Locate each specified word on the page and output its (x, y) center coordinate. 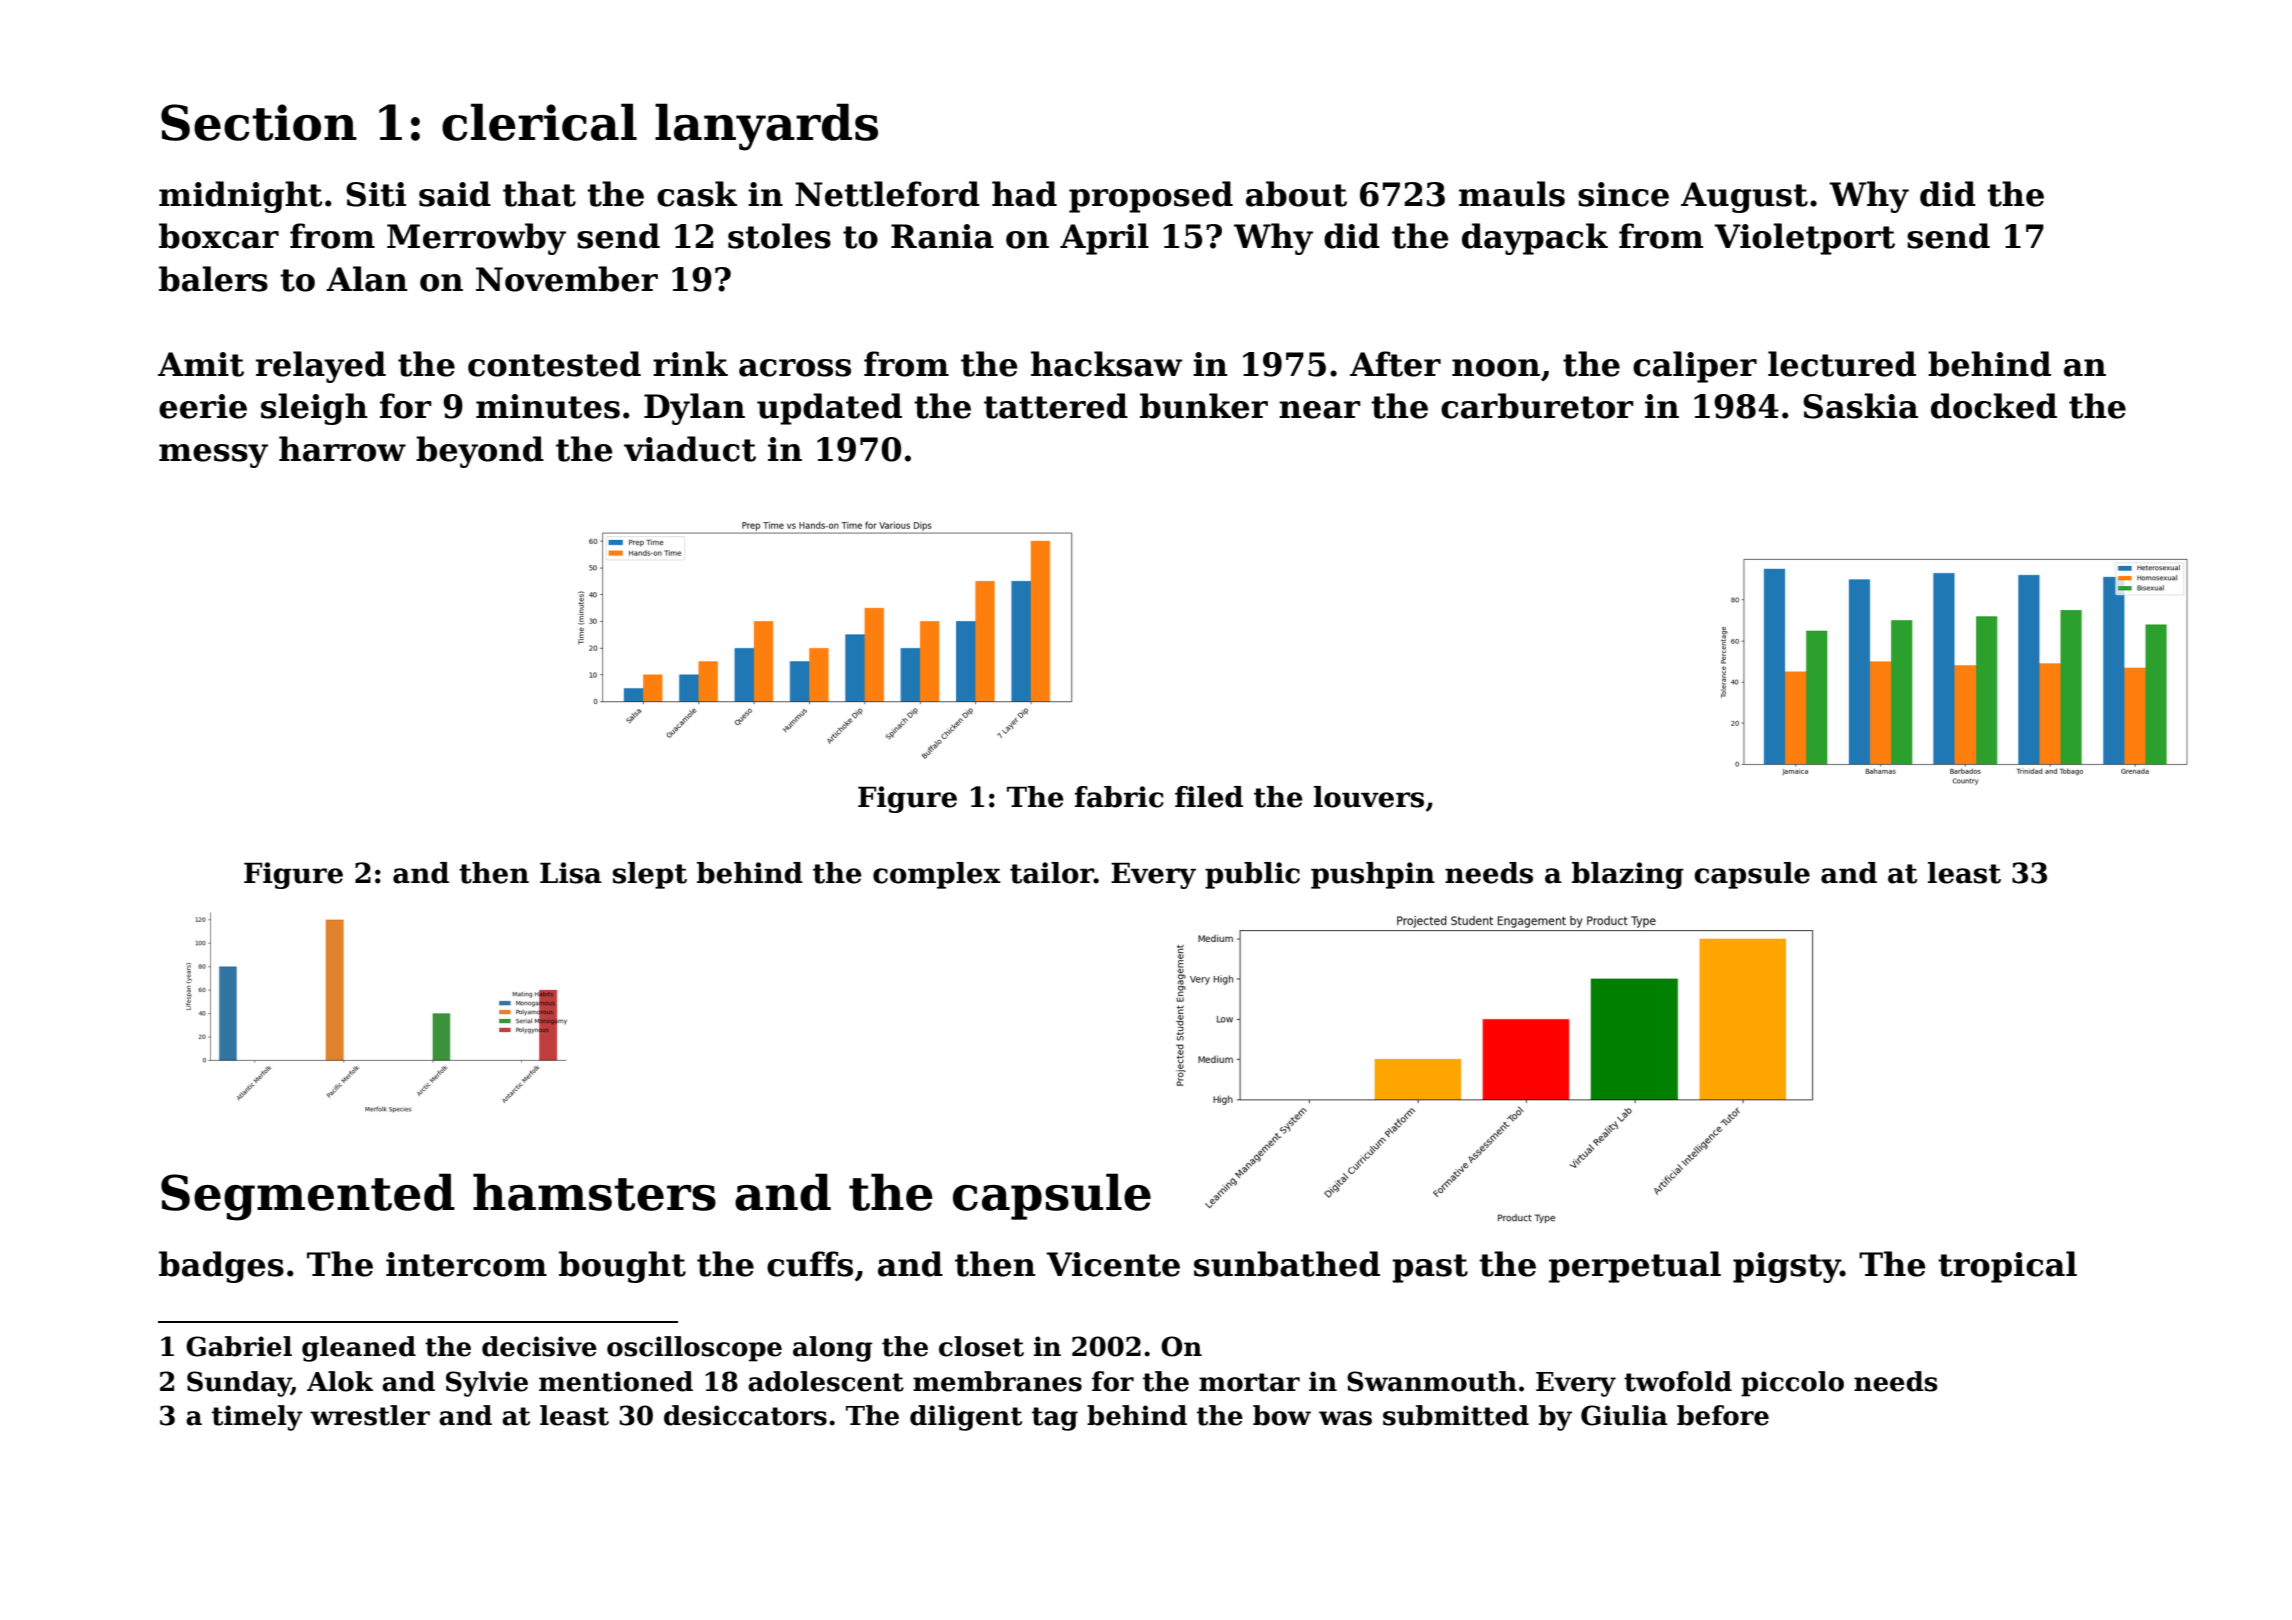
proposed (1151, 197)
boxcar (219, 236)
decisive (539, 1346)
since (1623, 194)
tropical (2007, 1267)
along (833, 1349)
